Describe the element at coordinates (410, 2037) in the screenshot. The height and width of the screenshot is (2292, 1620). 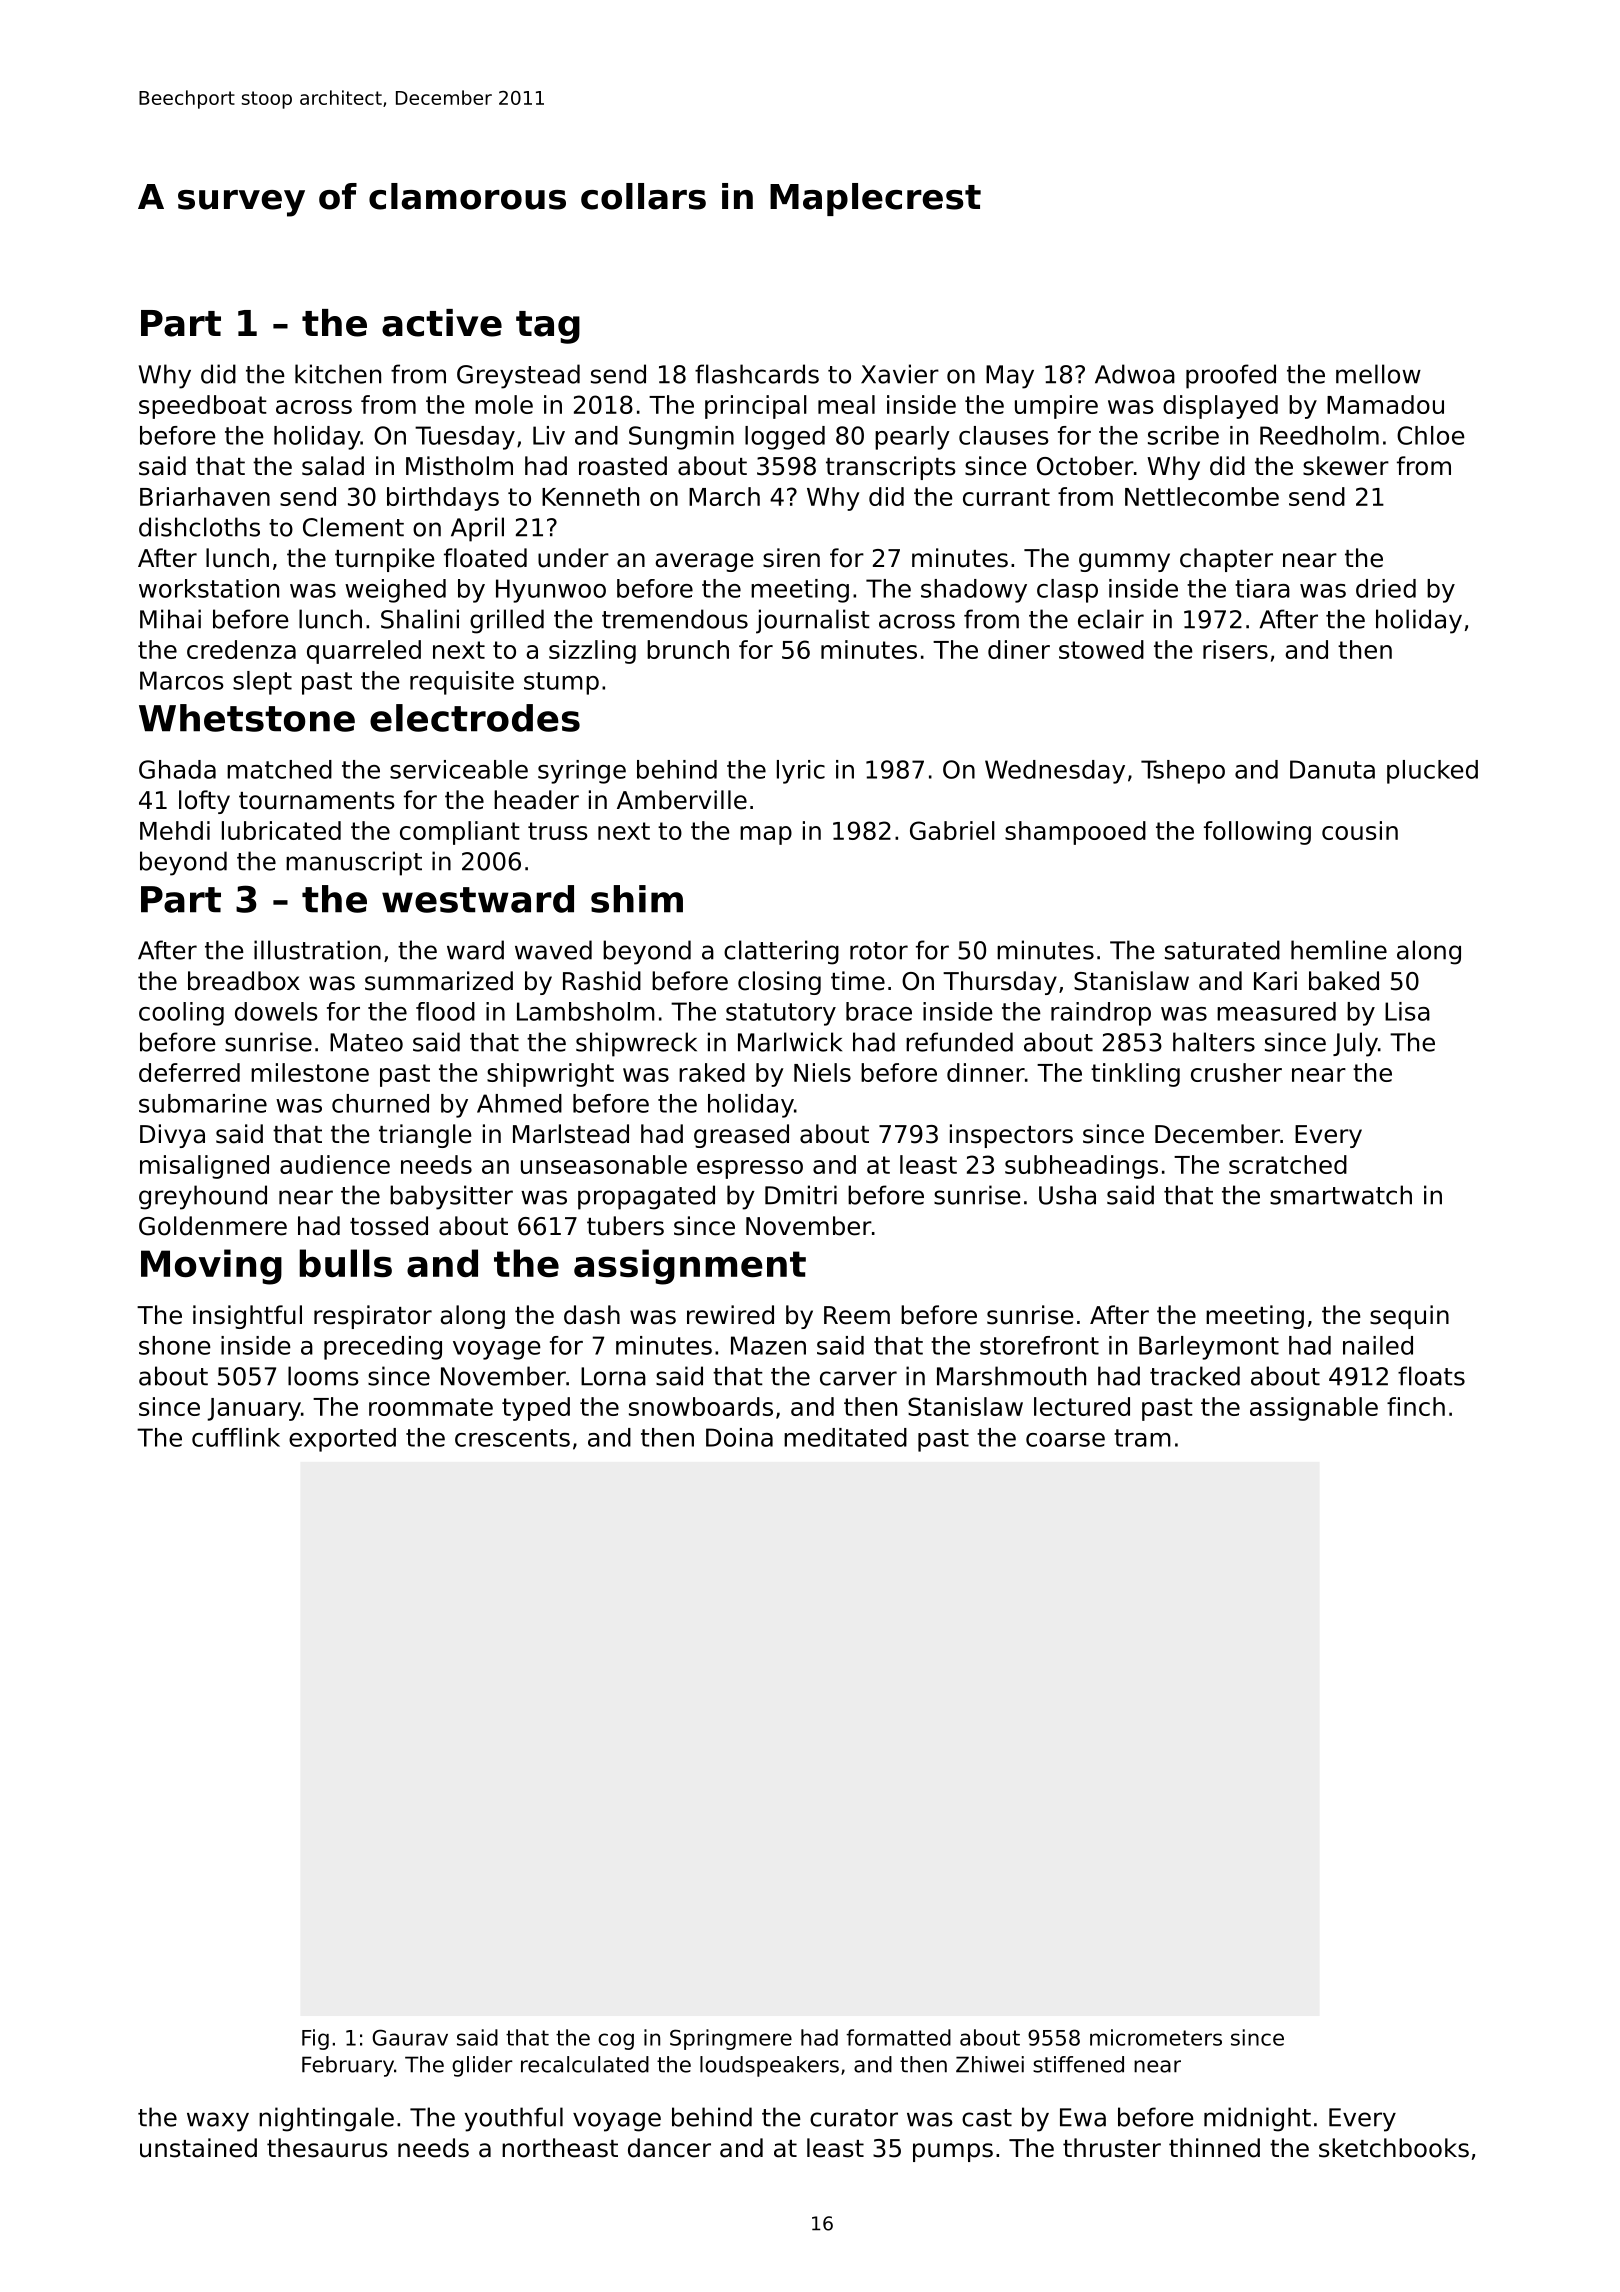
I see `Gaurav` at that location.
